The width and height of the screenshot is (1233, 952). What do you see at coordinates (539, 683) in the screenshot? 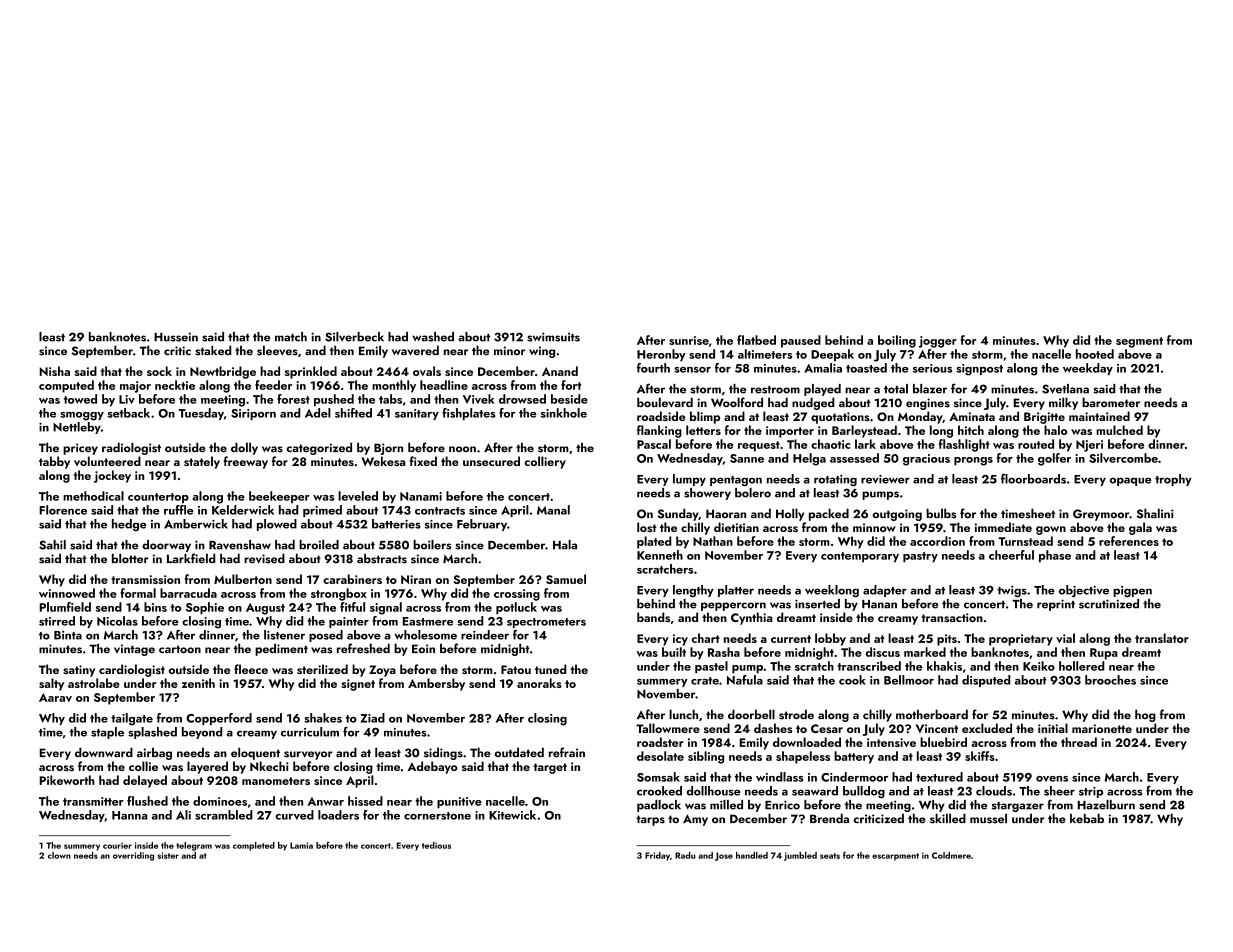
I see `anoraks` at bounding box center [539, 683].
